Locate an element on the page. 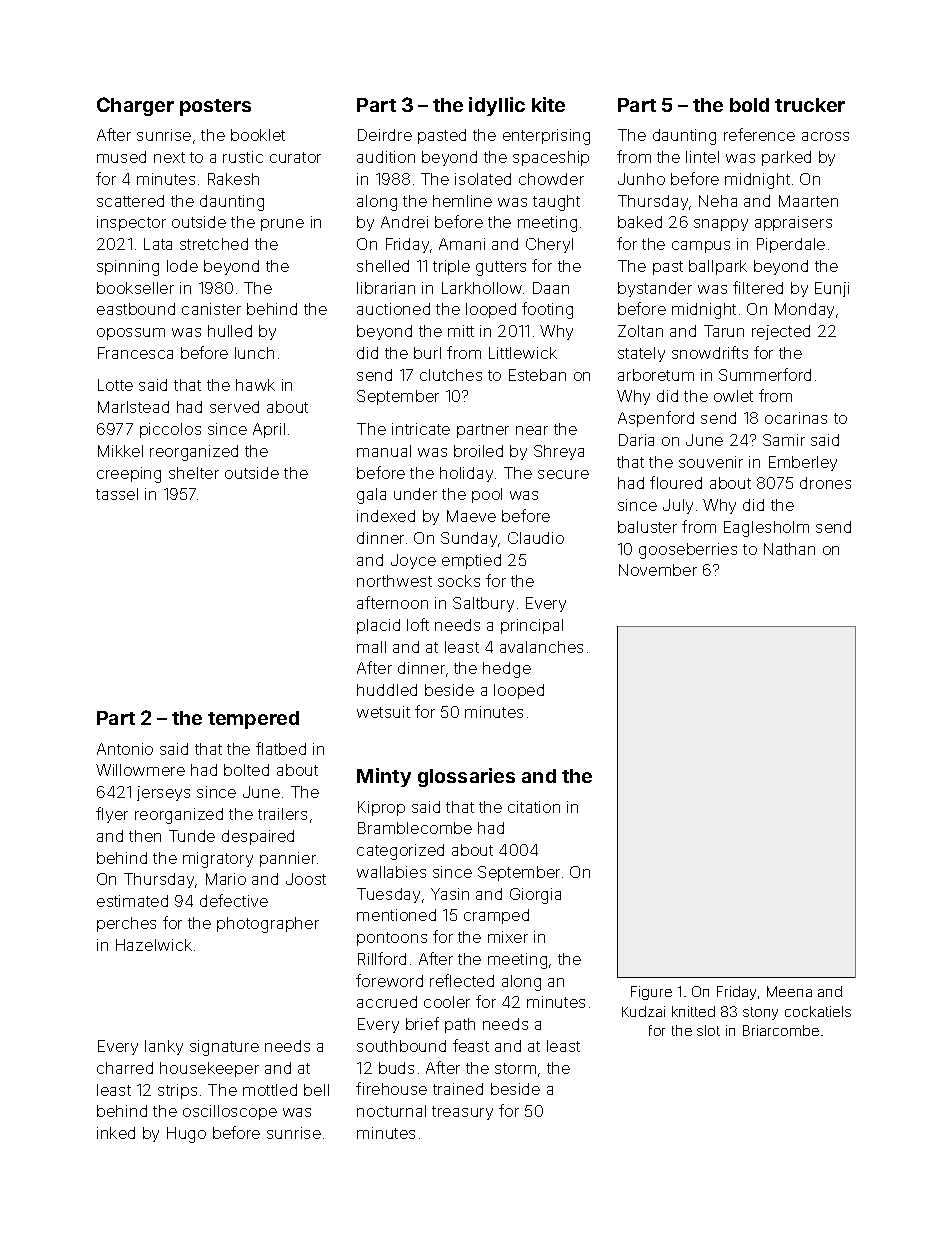 This image has height=1233, width=952. Tuesday is located at coordinates (388, 895).
